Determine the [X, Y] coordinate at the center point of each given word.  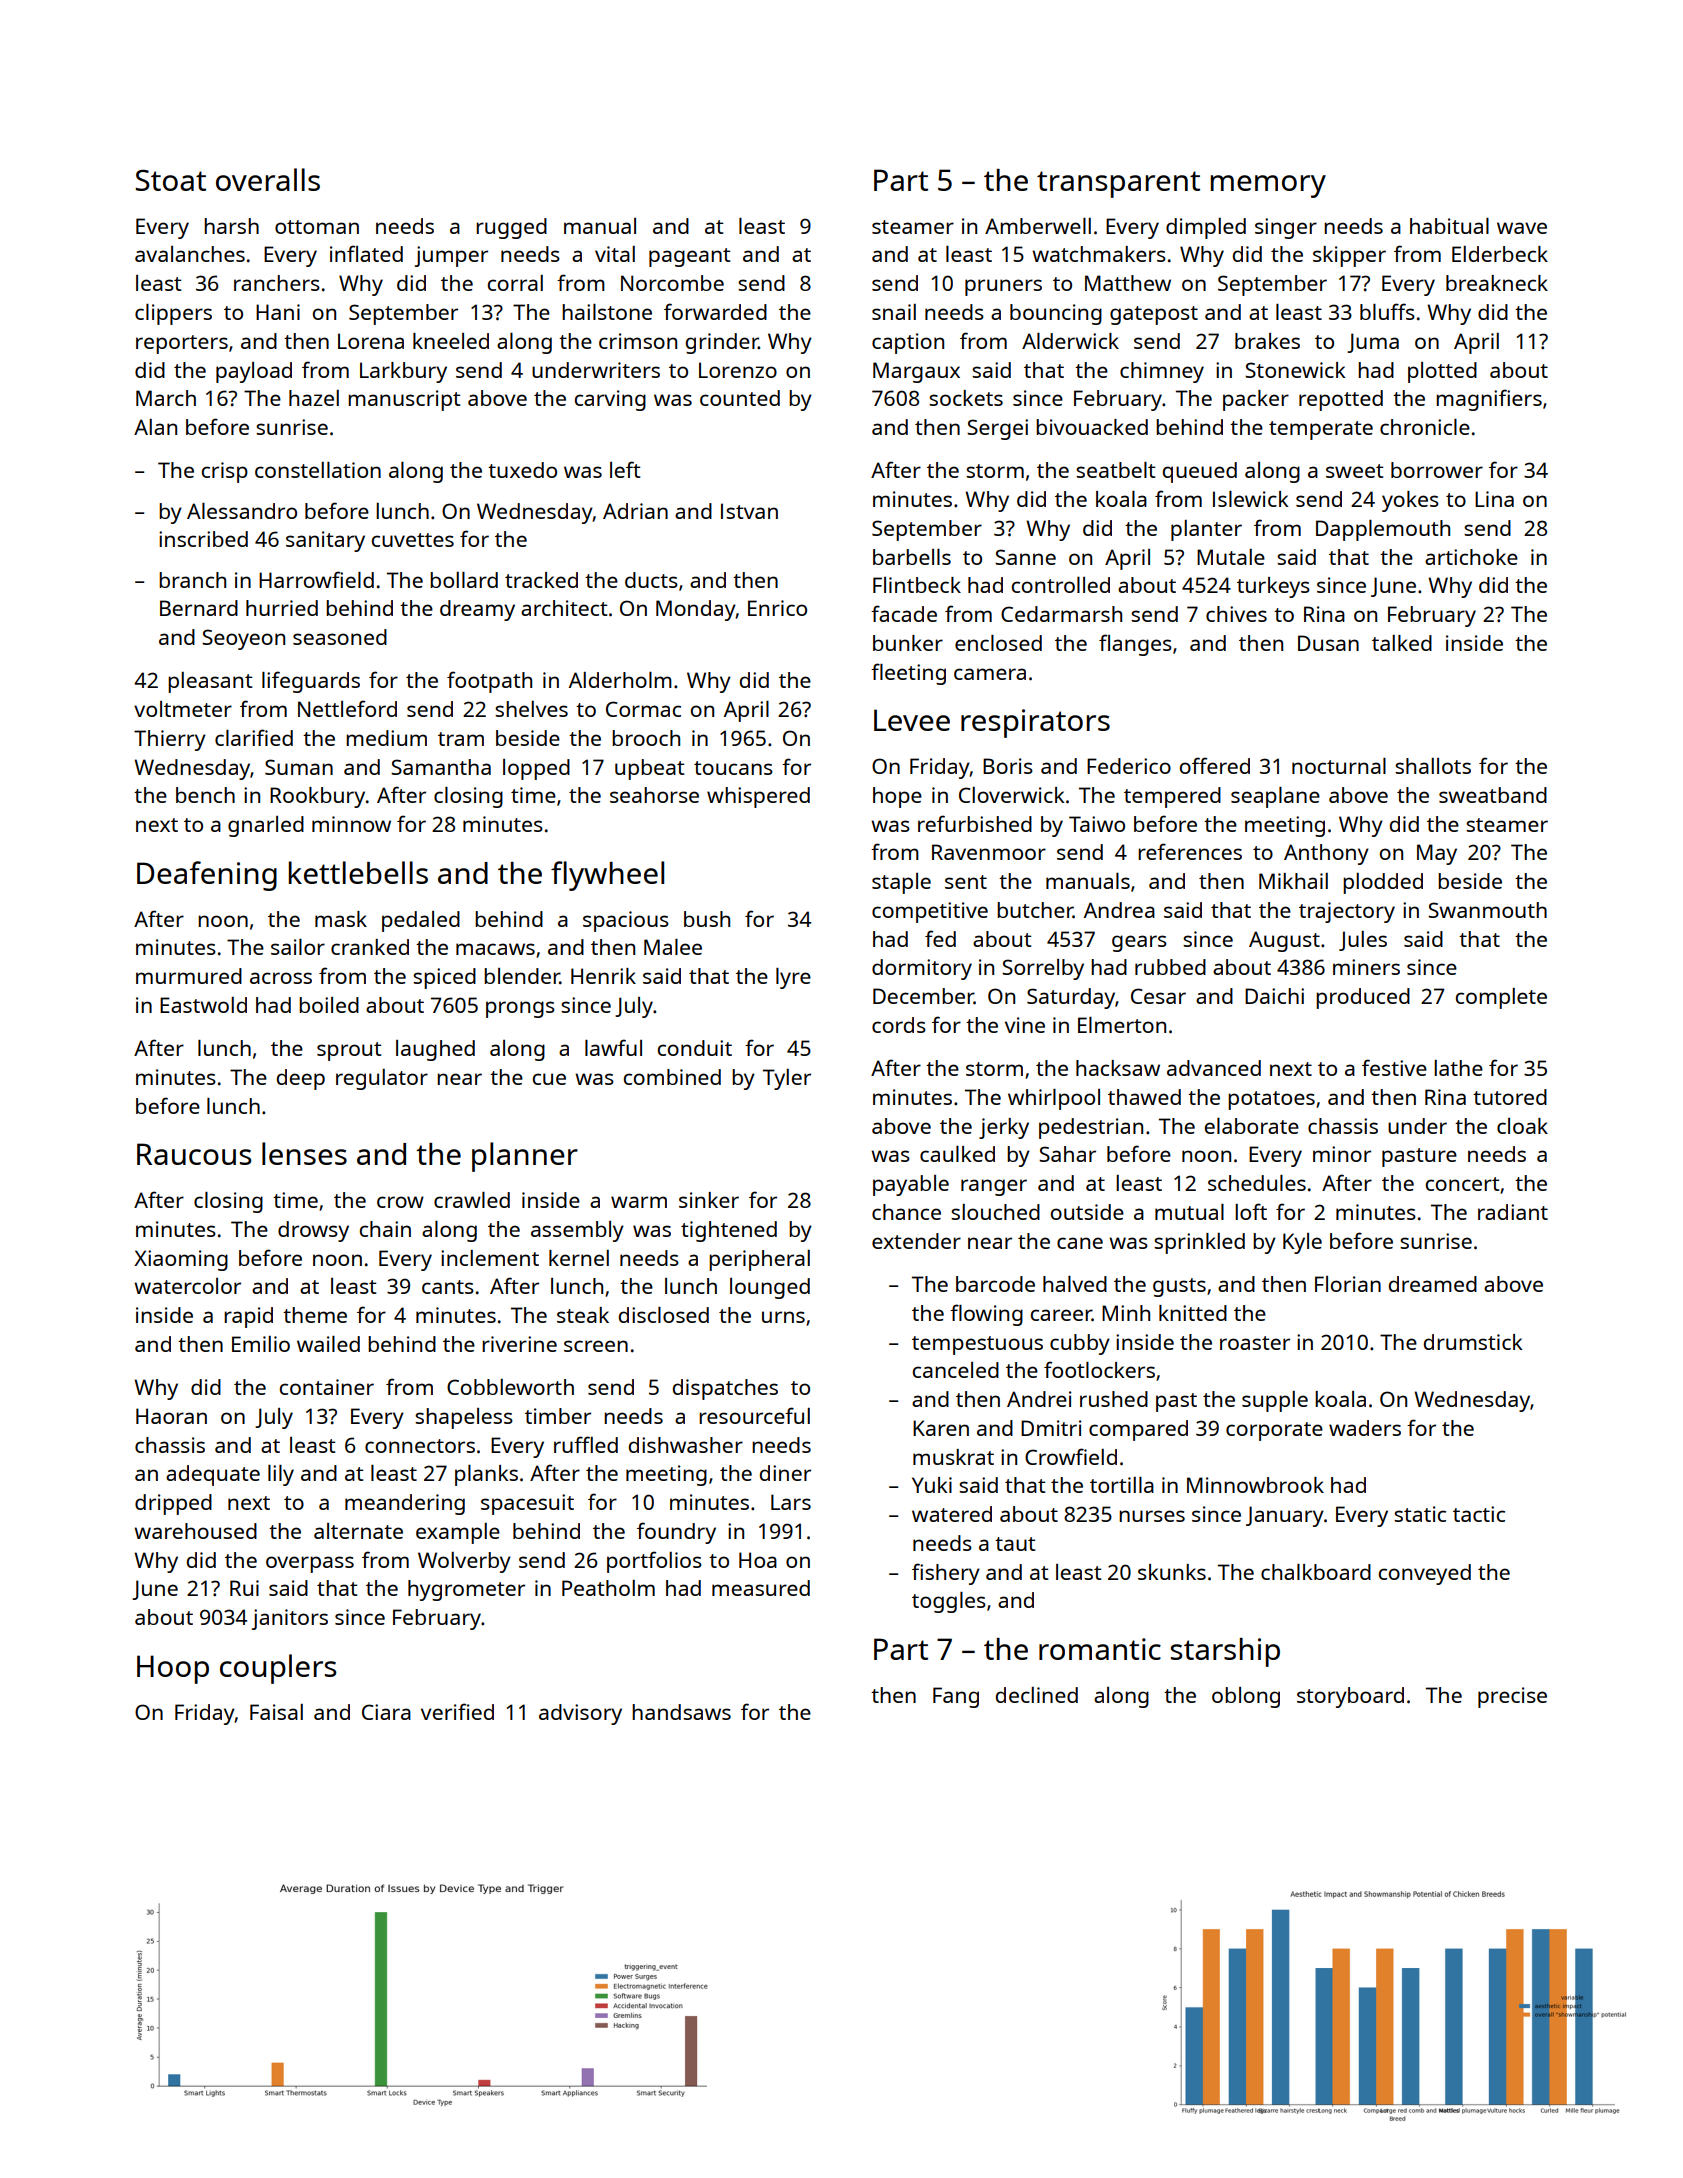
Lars [791, 1502]
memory [1268, 186]
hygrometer [466, 1590]
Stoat [171, 180]
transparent [1118, 184]
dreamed [1433, 1284]
